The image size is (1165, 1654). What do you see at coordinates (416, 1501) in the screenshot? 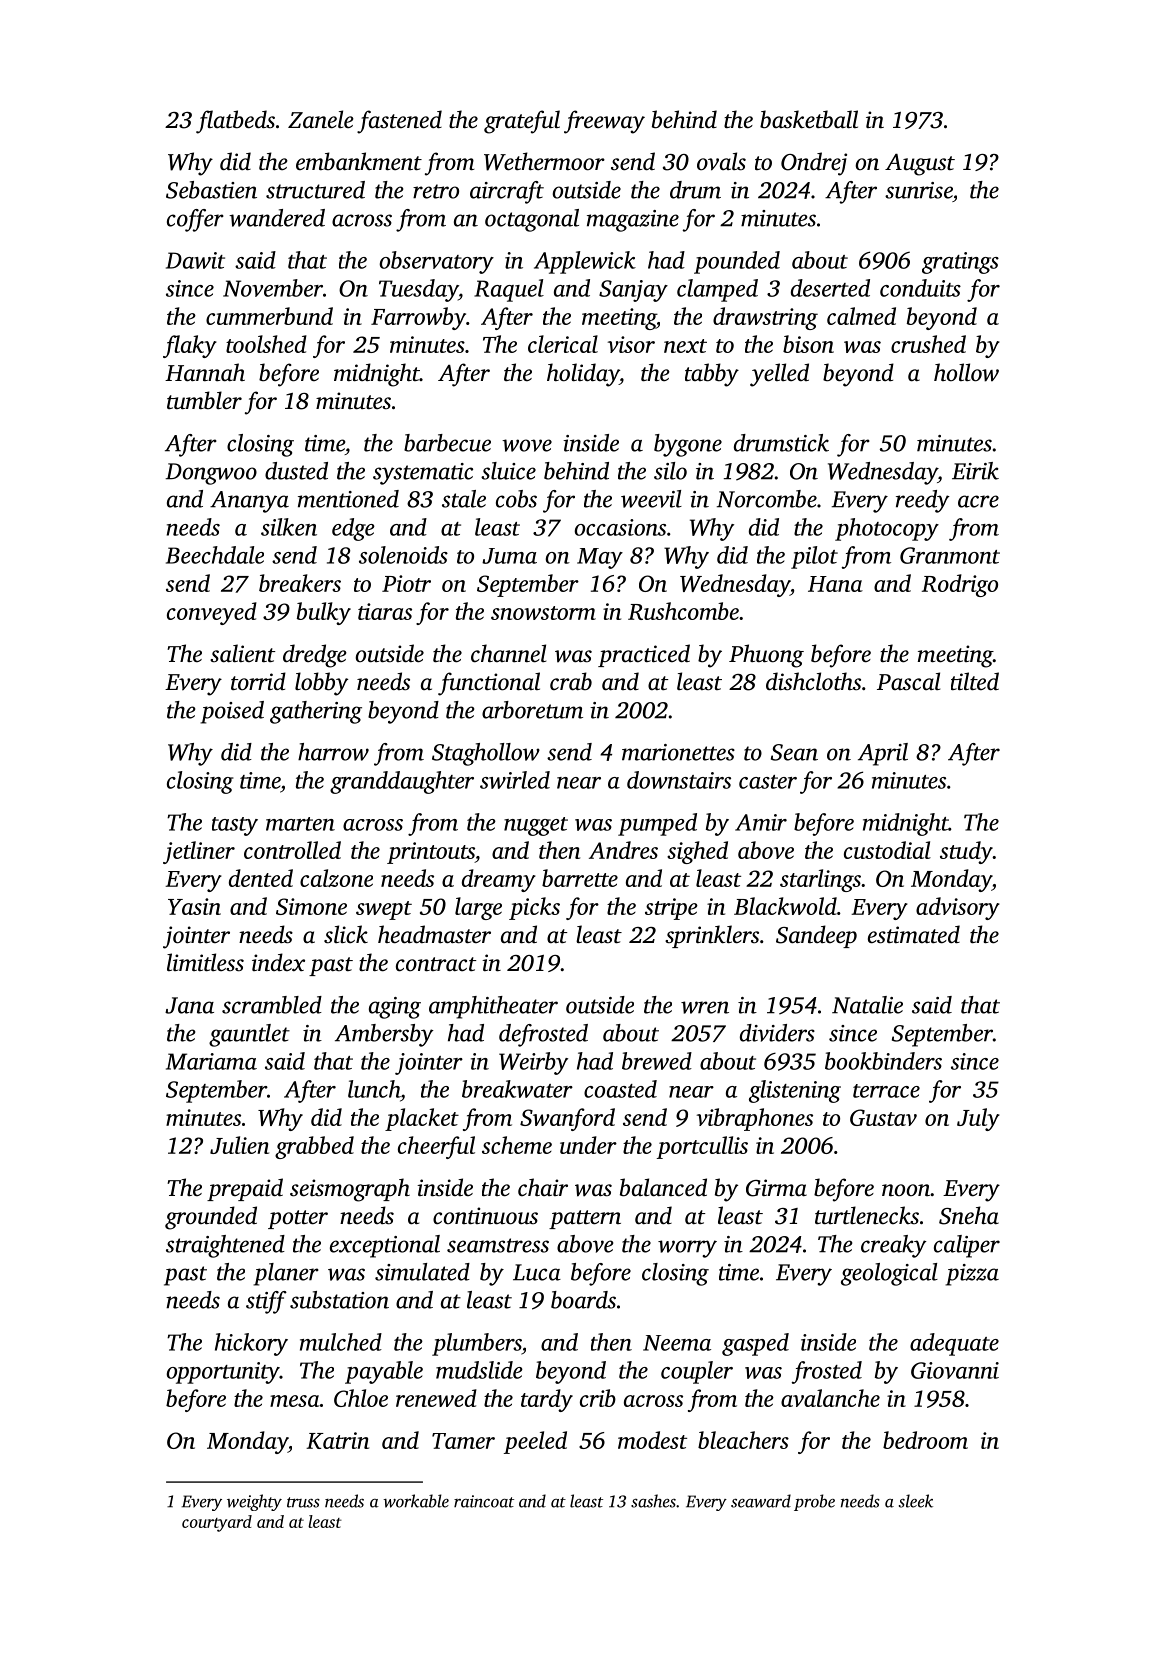
I see `workable` at bounding box center [416, 1501].
